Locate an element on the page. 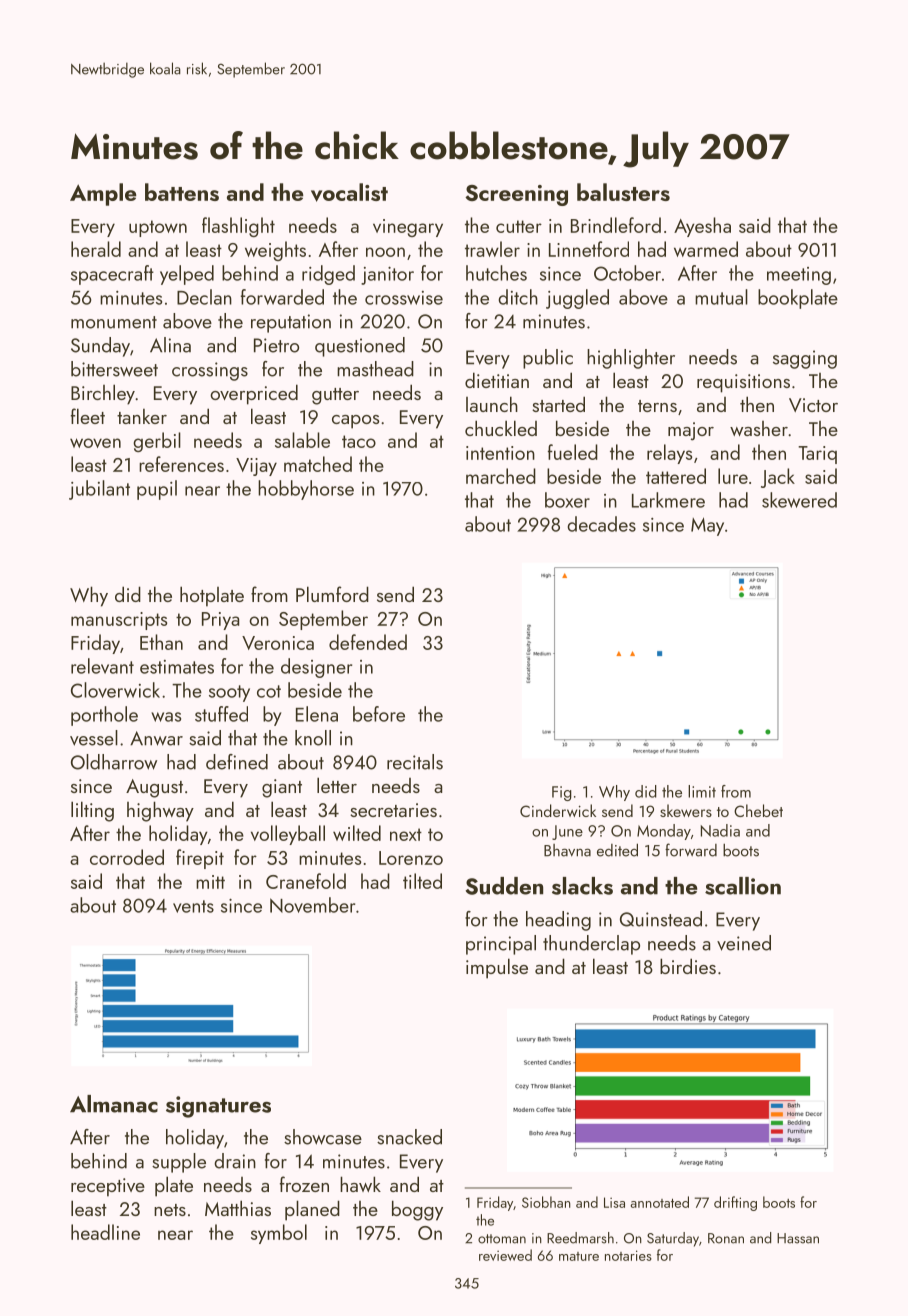  Elena is located at coordinates (317, 714).
